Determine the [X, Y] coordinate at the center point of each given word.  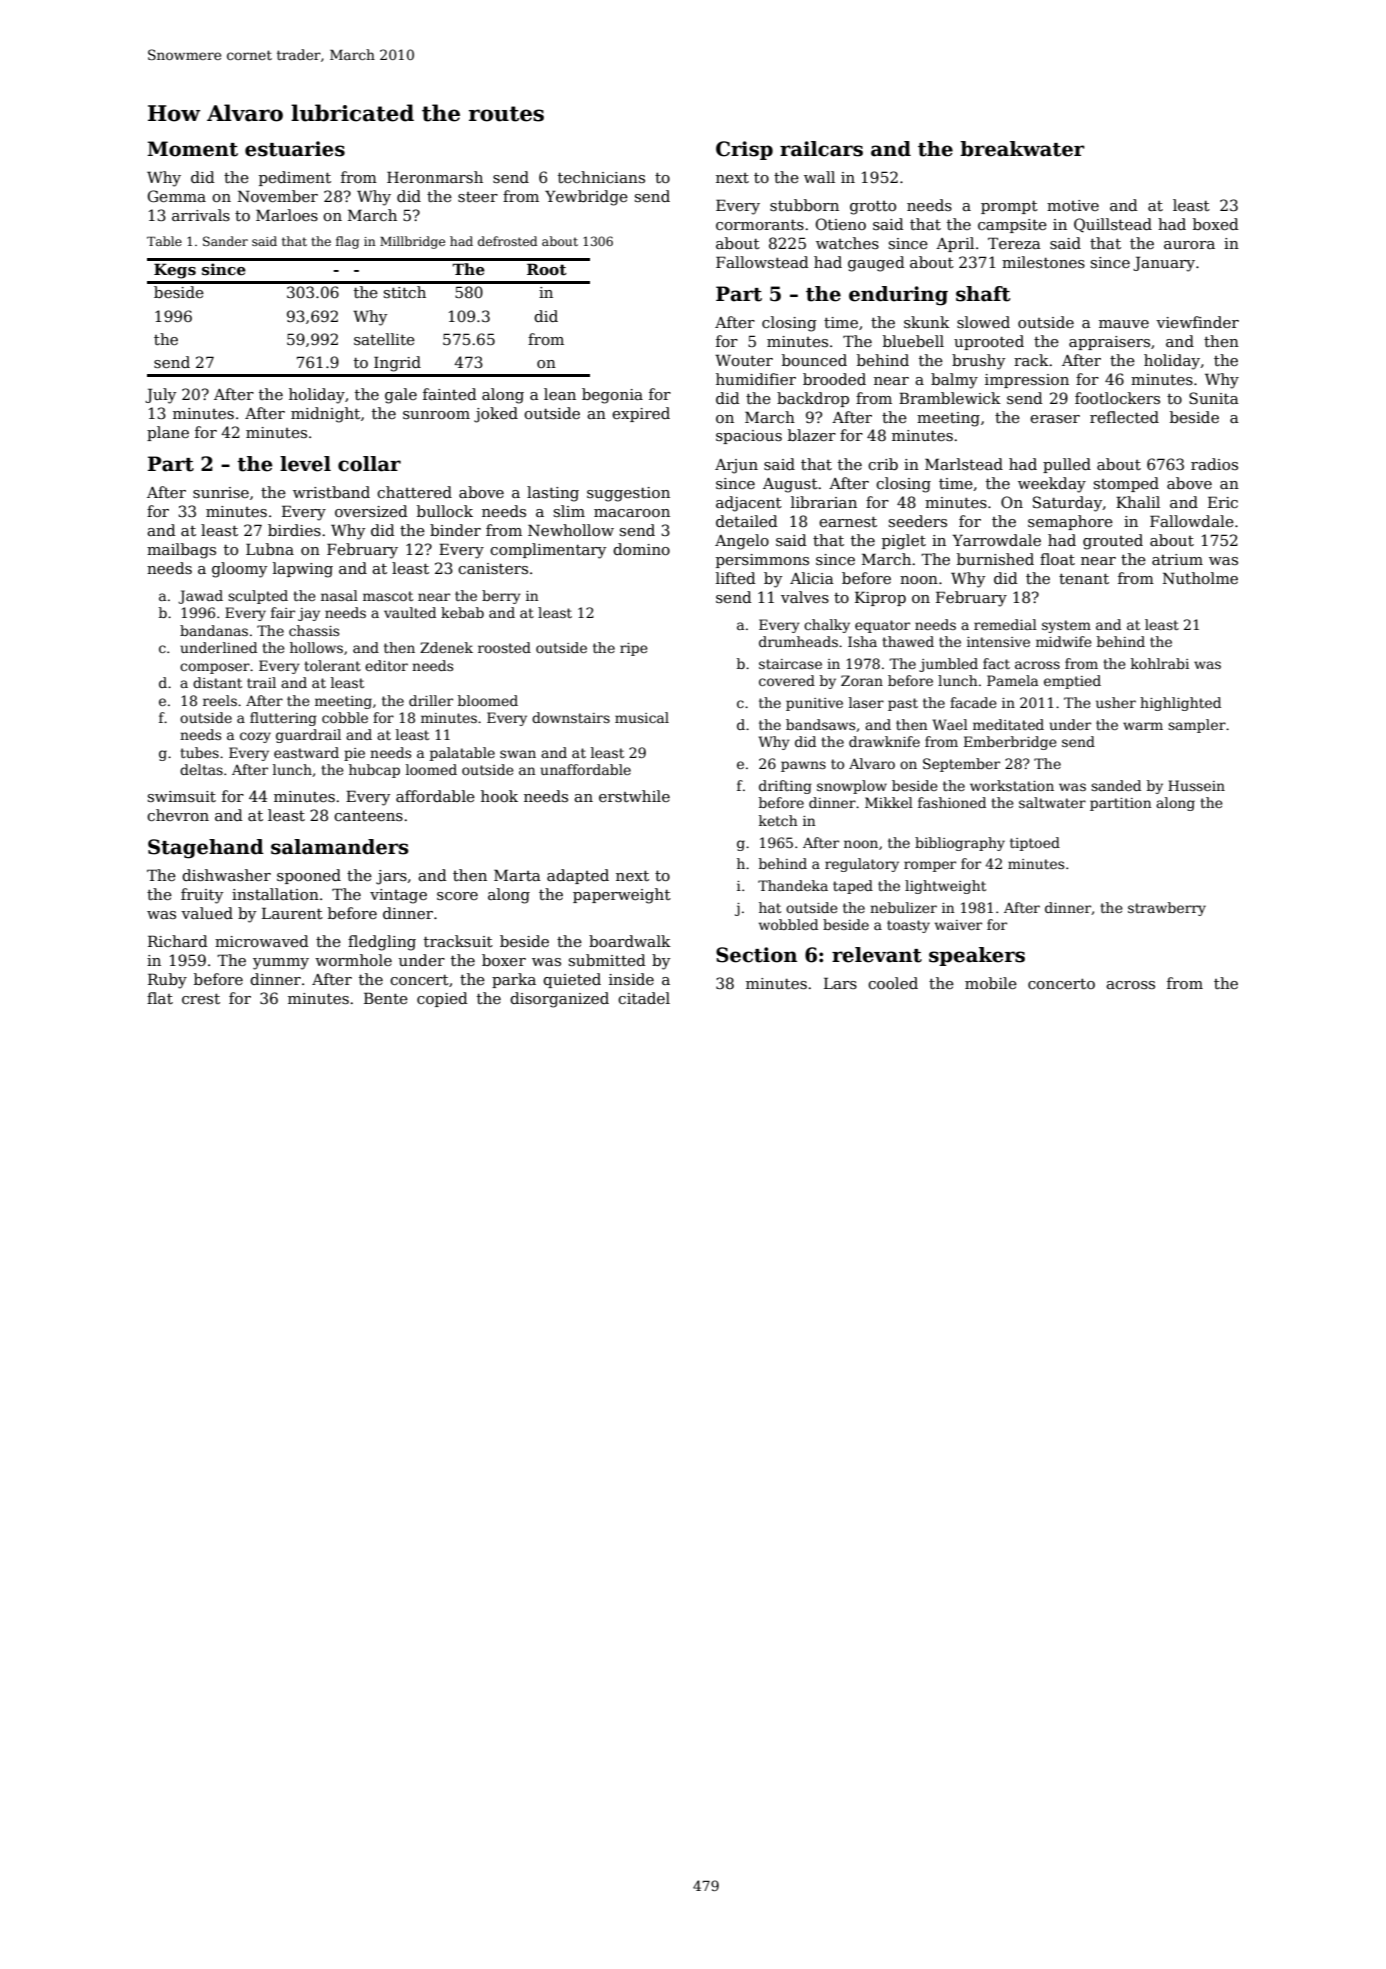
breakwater [1022, 149]
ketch [778, 820]
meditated [1008, 724]
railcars [821, 149]
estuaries [295, 149]
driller [431, 700]
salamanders [340, 847]
